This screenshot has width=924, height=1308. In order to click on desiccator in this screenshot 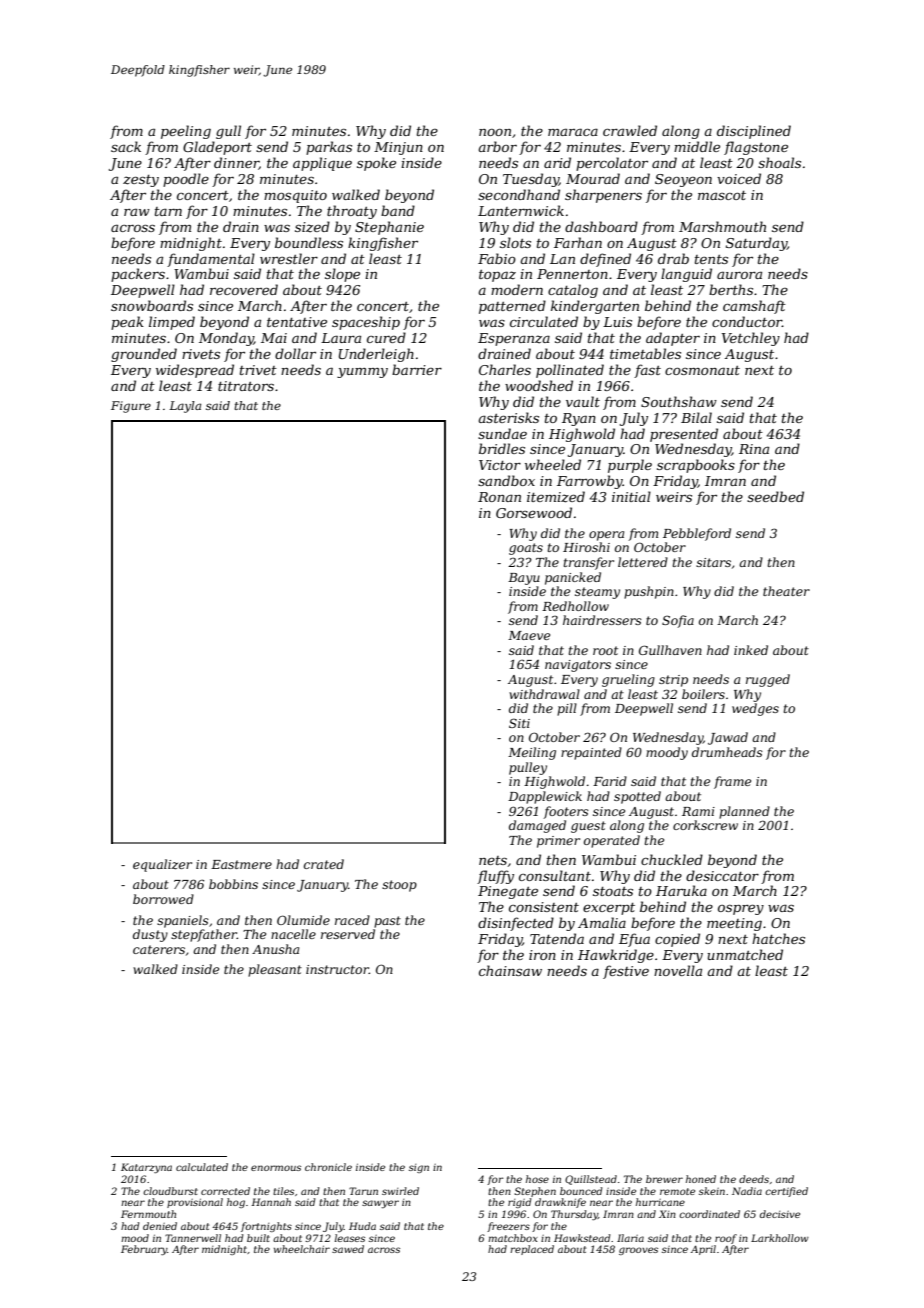, I will do `click(722, 875)`.
